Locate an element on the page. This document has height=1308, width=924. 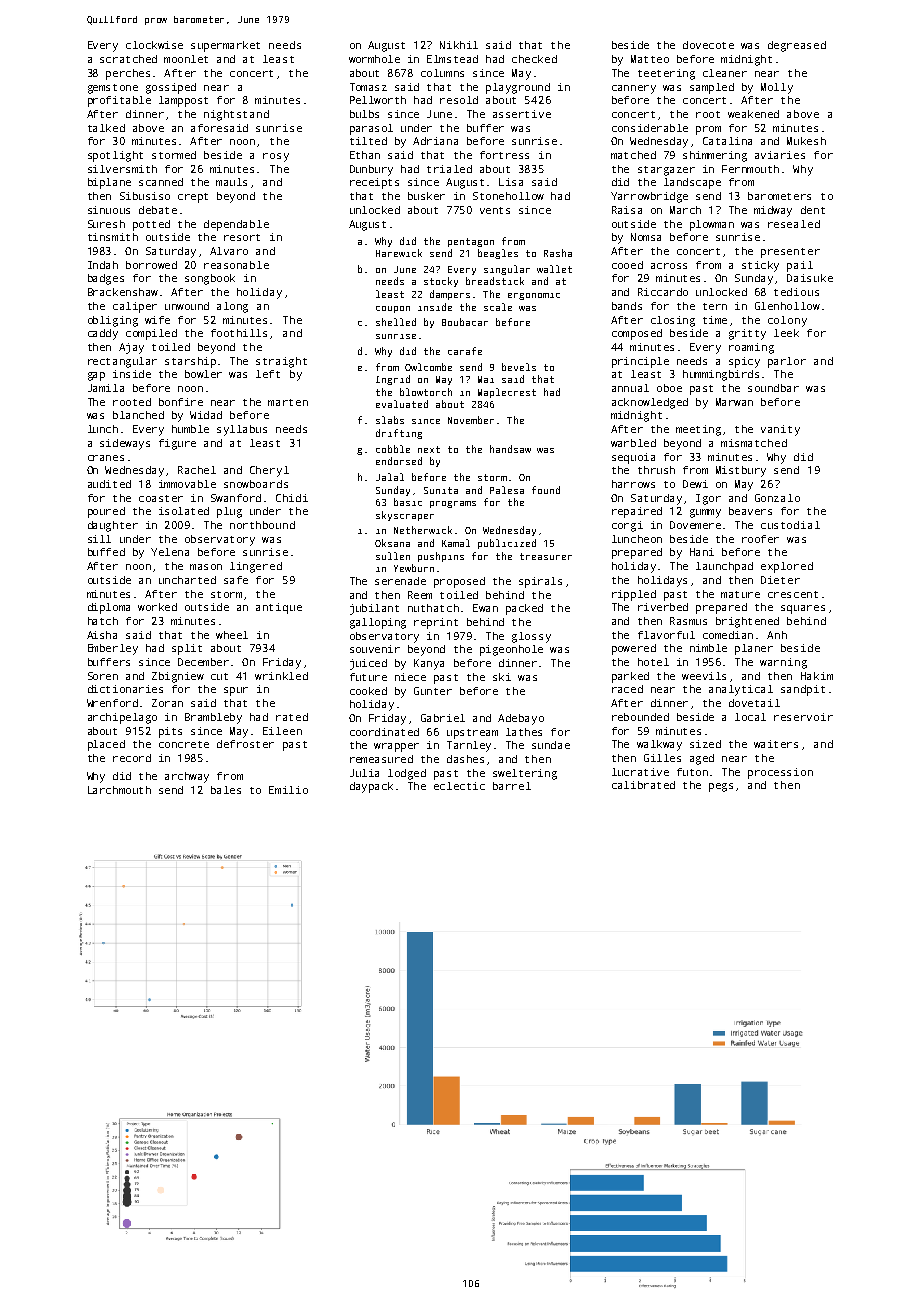
Zbigniew is located at coordinates (178, 677).
